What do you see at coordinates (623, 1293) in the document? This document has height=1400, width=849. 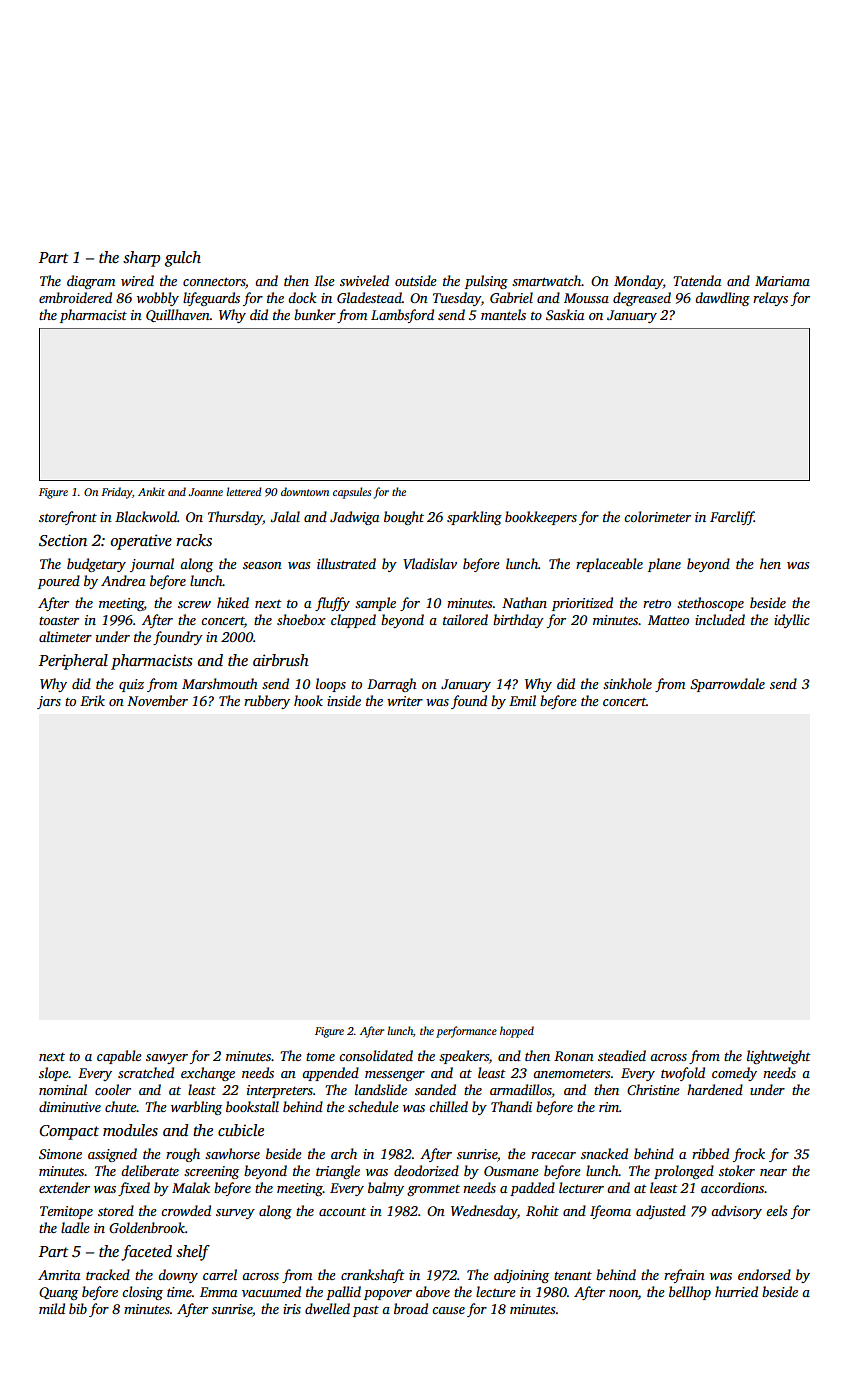 I see `noon` at bounding box center [623, 1293].
